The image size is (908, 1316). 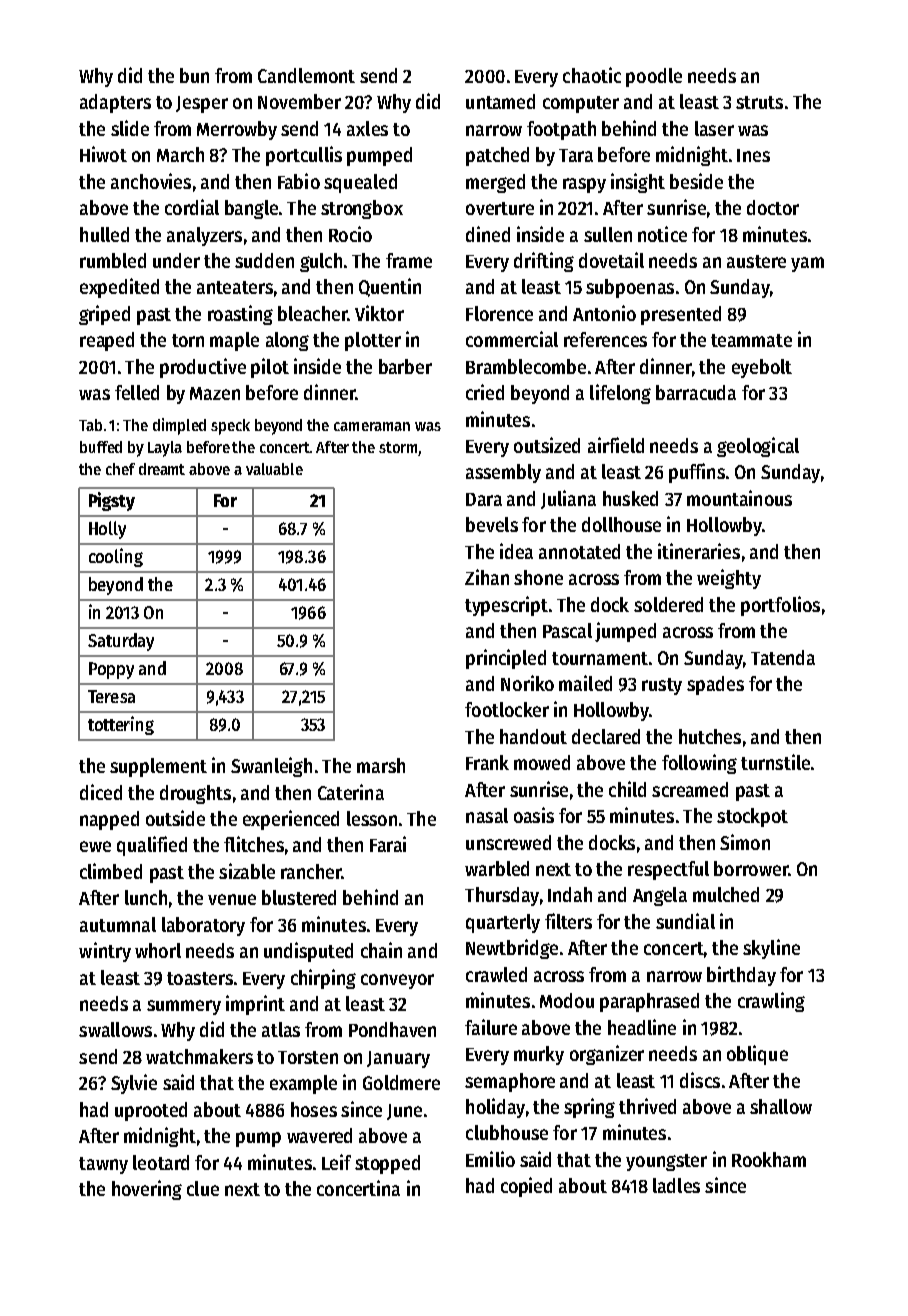 What do you see at coordinates (769, 1159) in the screenshot?
I see `Rookham` at bounding box center [769, 1159].
